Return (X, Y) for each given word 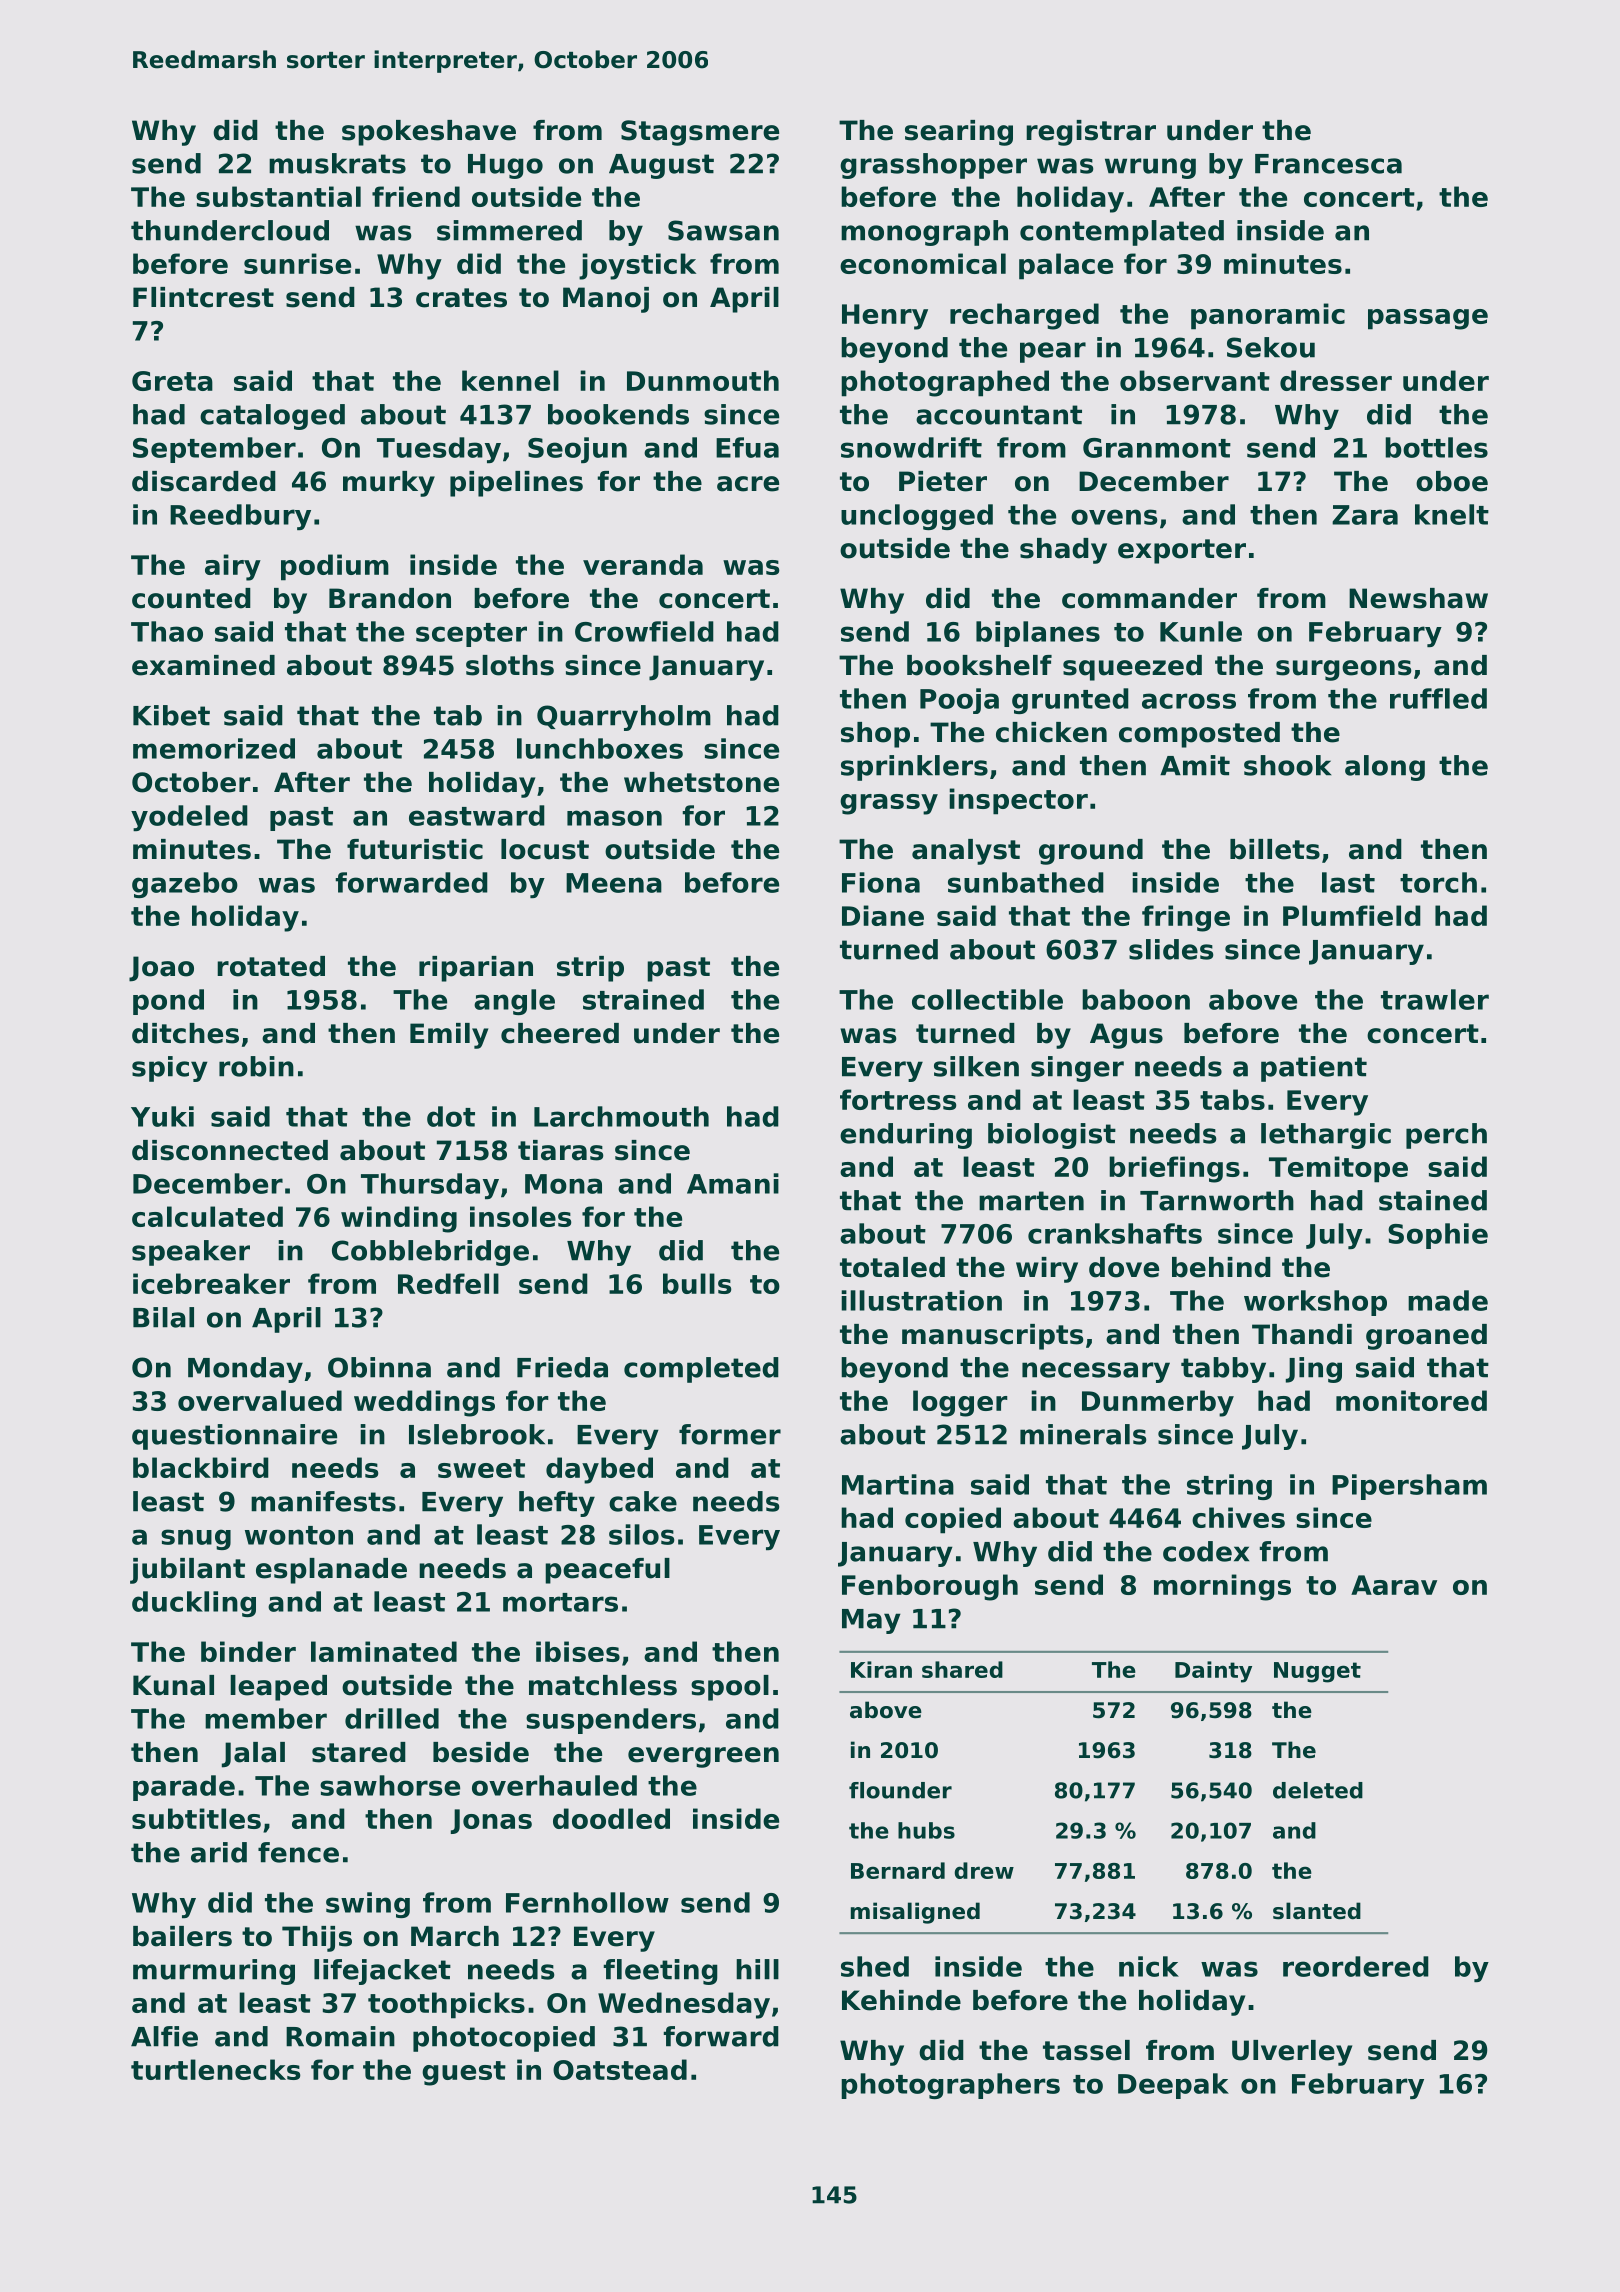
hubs (926, 1830)
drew (984, 1870)
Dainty (1213, 1672)
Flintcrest (203, 297)
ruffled (1438, 698)
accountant (999, 415)
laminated (384, 1651)
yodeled (189, 818)
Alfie (164, 2036)
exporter (1182, 551)
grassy (889, 804)
